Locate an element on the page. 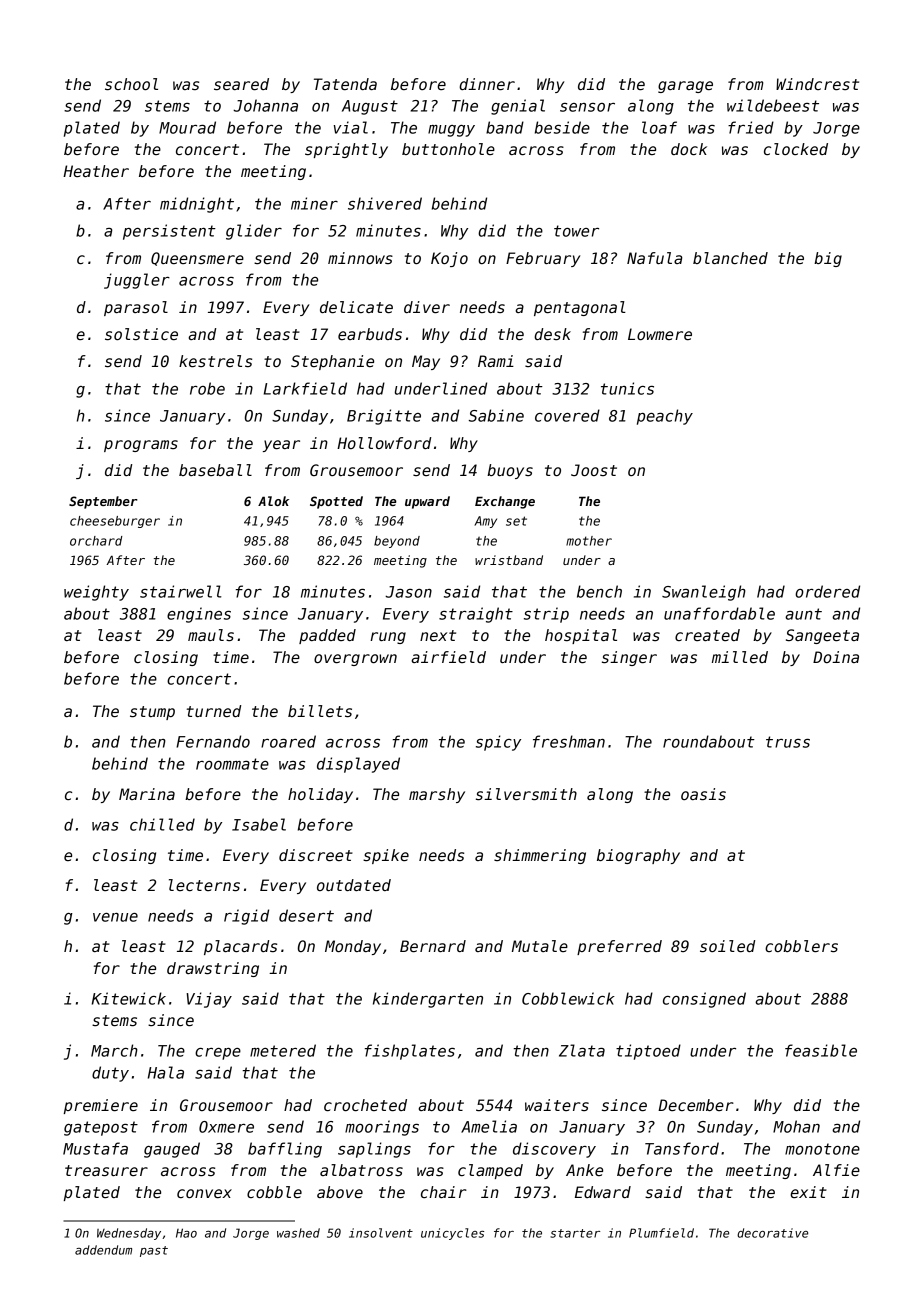 Image resolution: width=924 pixels, height=1308 pixels. insolvent is located at coordinates (381, 1233).
